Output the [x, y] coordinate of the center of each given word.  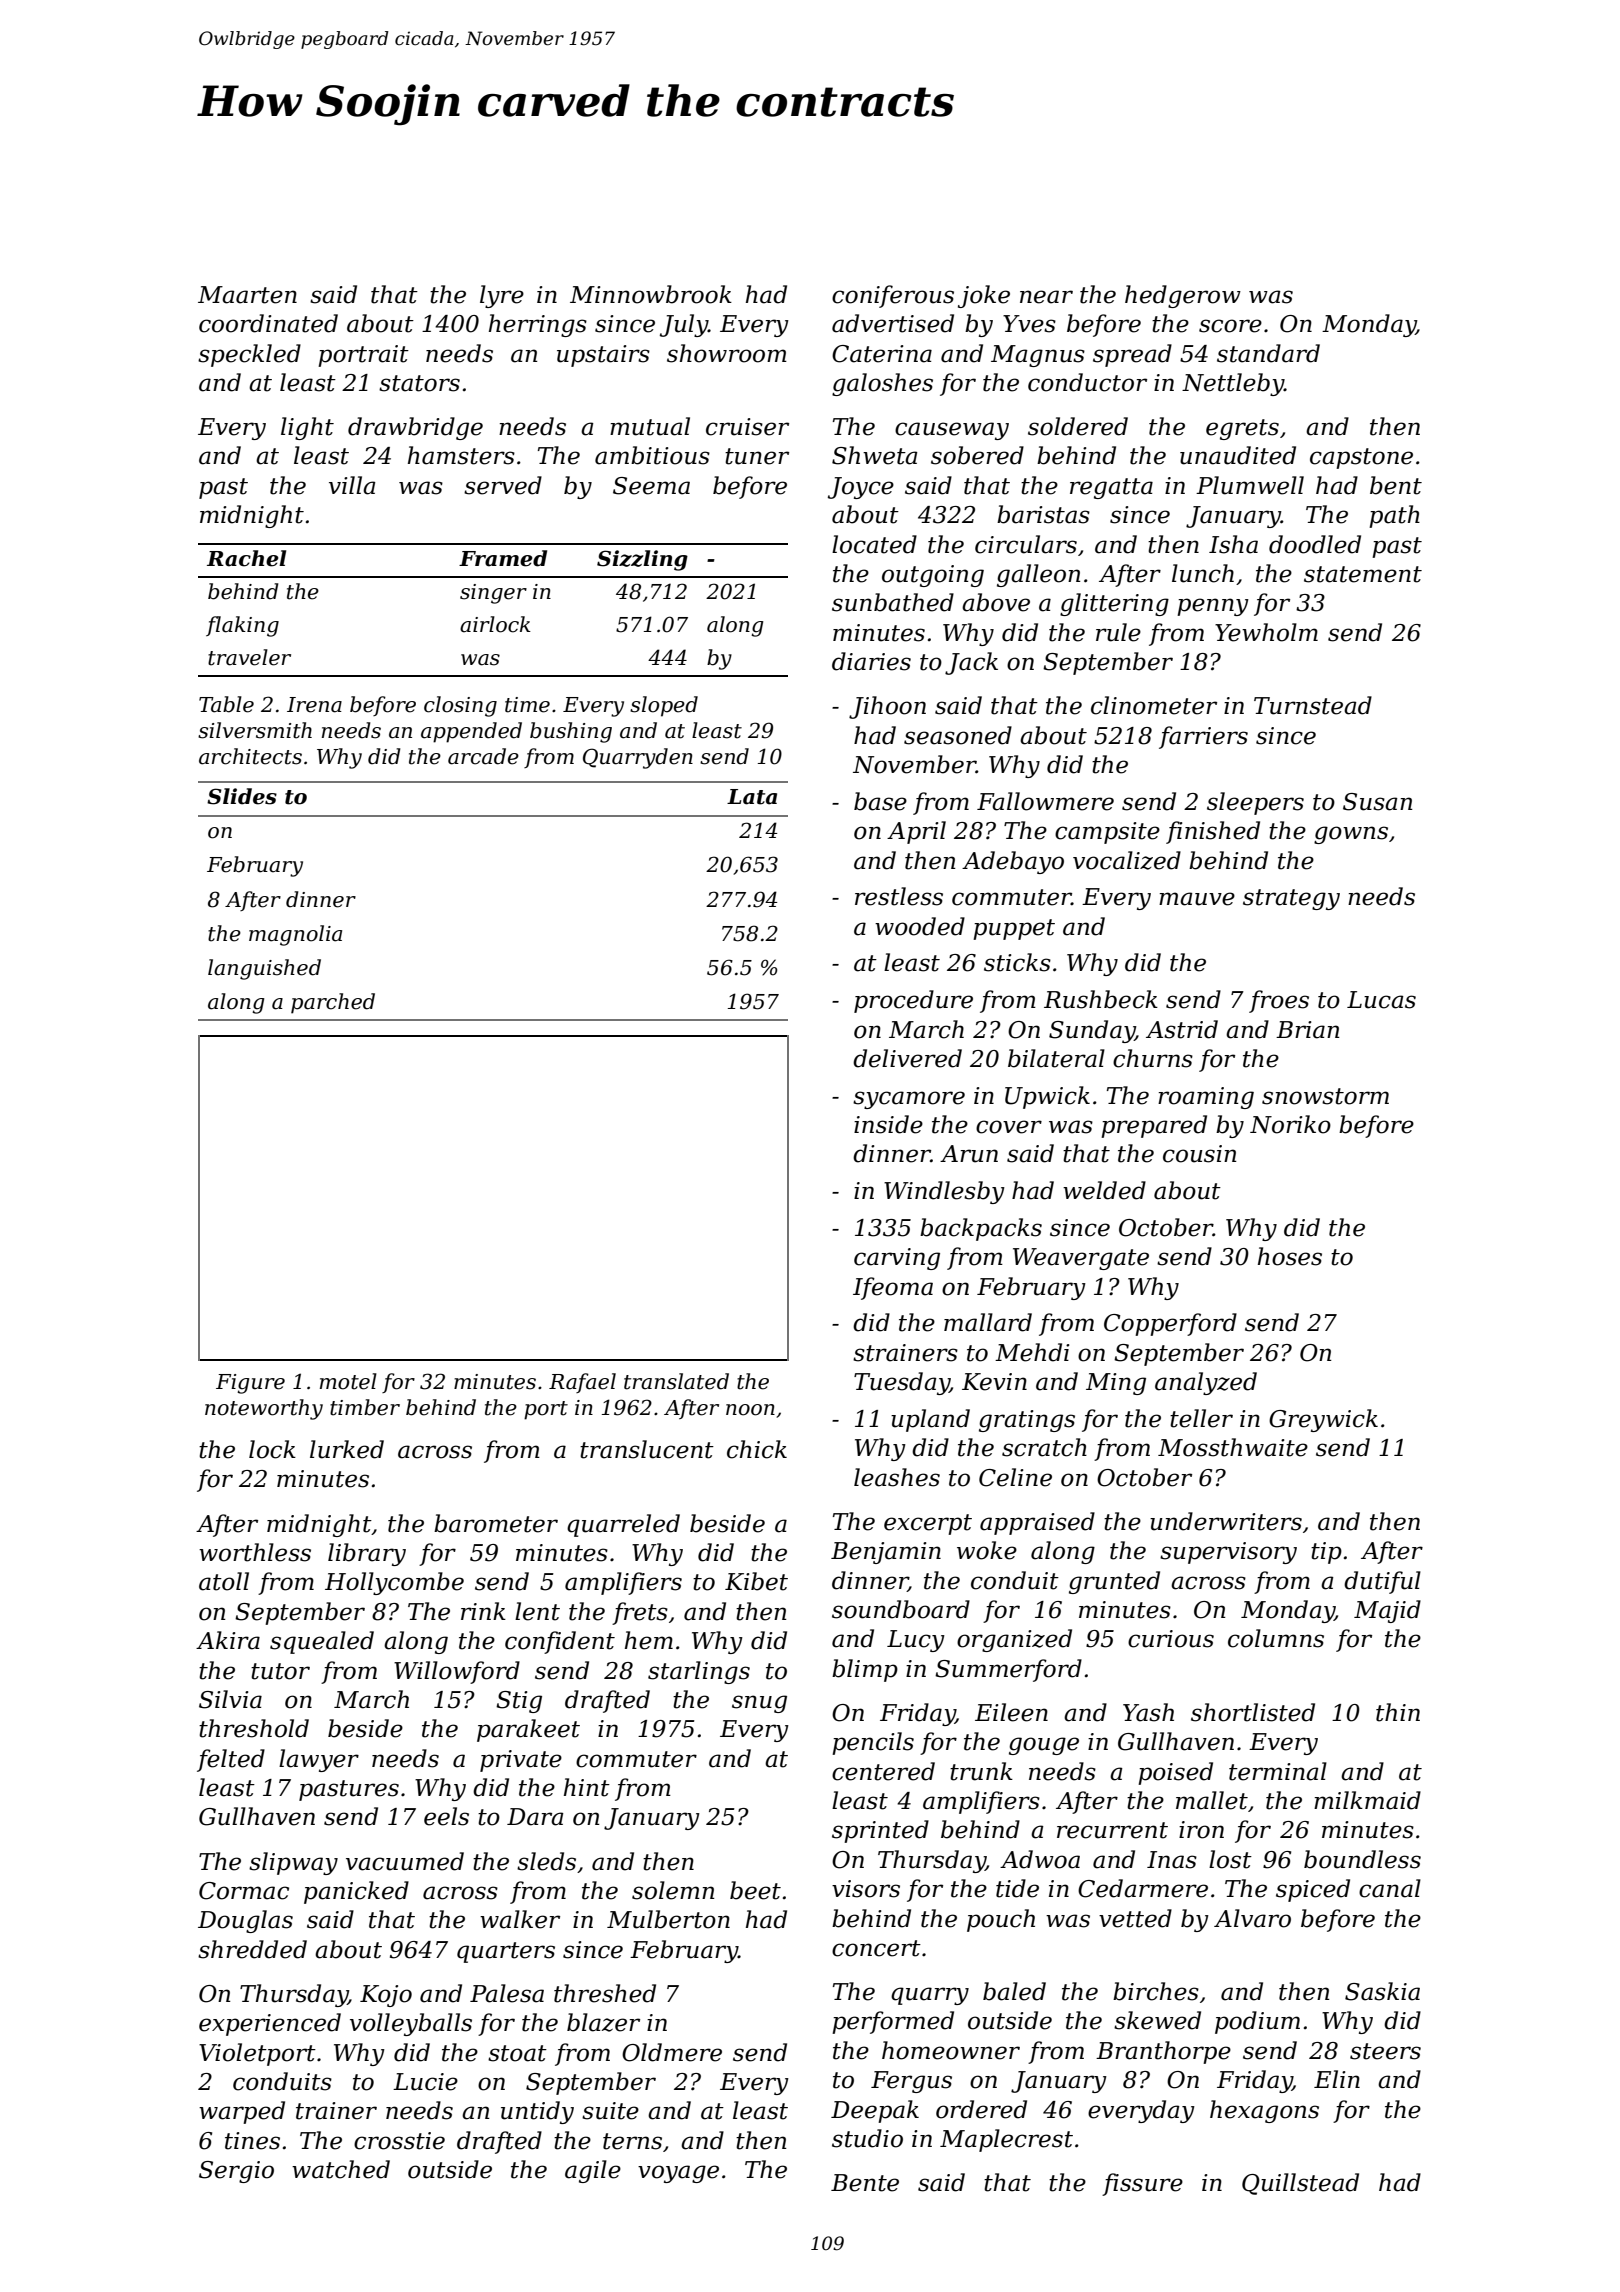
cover [1009, 1127]
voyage [678, 2174]
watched [341, 2169]
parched [333, 1003]
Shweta [874, 455]
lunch [1203, 573]
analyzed [1206, 1383]
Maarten [247, 295]
